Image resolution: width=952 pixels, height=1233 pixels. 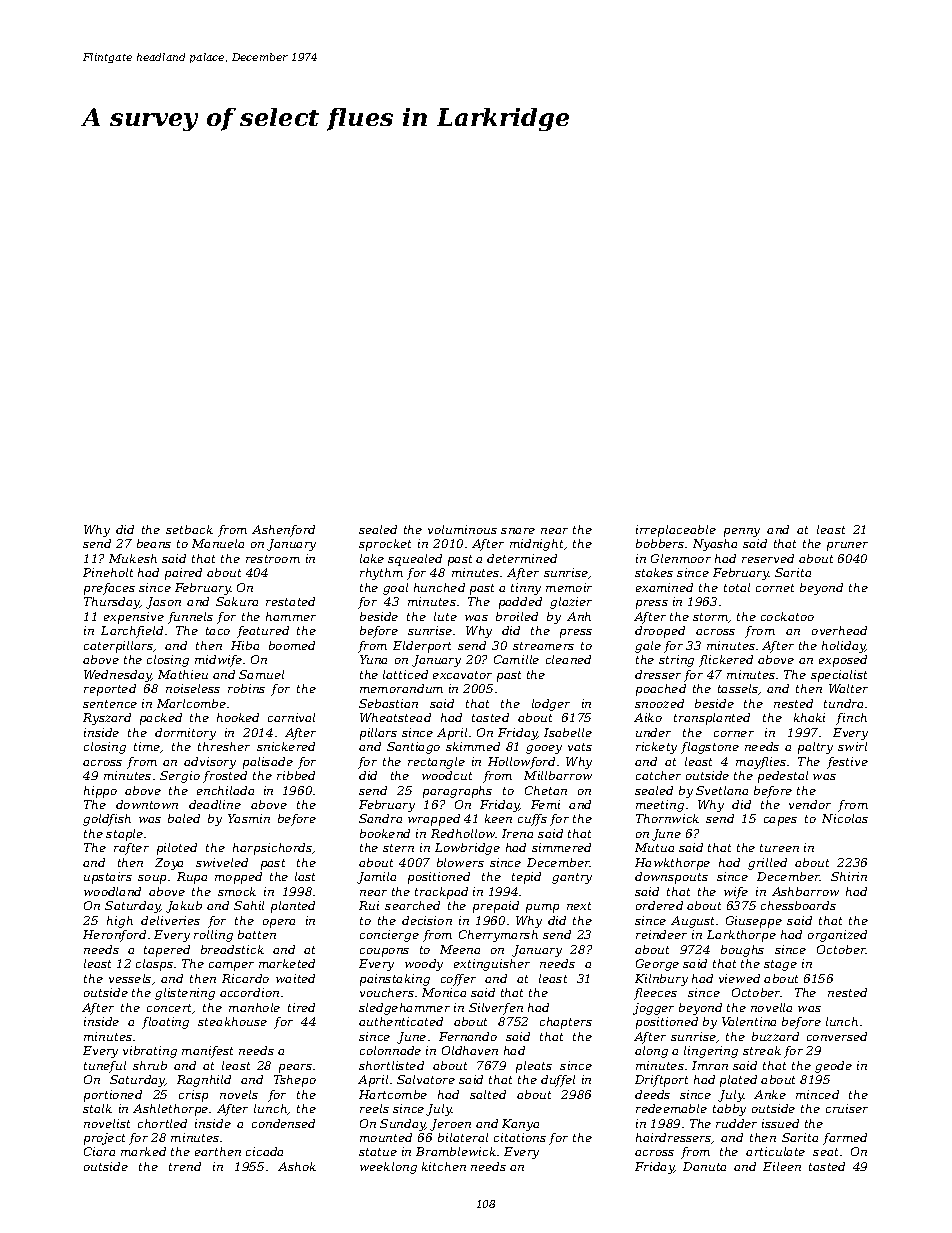 What do you see at coordinates (798, 905) in the screenshot?
I see `chessboards` at bounding box center [798, 905].
